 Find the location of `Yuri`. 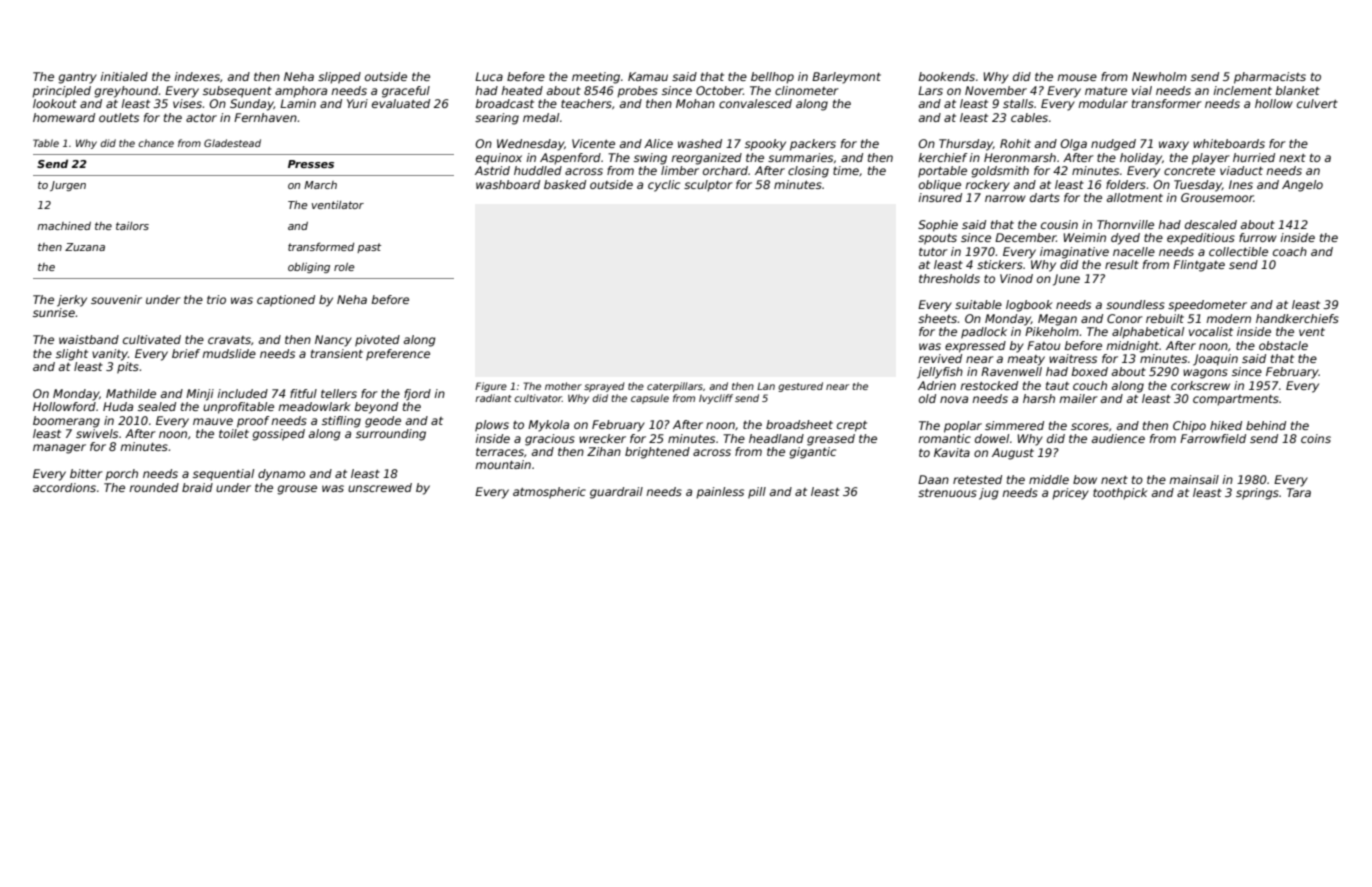

Yuri is located at coordinates (357, 103).
